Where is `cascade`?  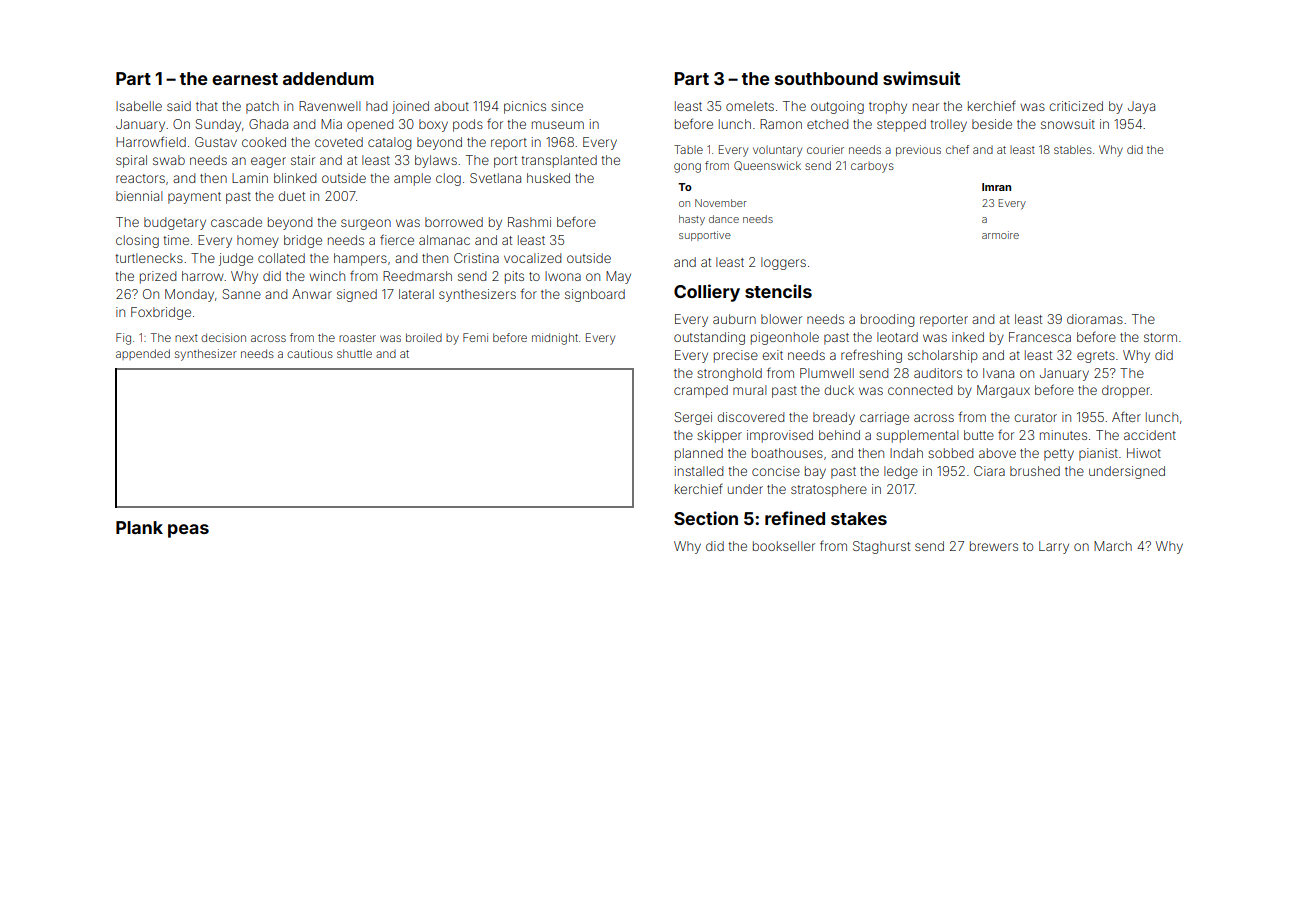
cascade is located at coordinates (236, 222).
